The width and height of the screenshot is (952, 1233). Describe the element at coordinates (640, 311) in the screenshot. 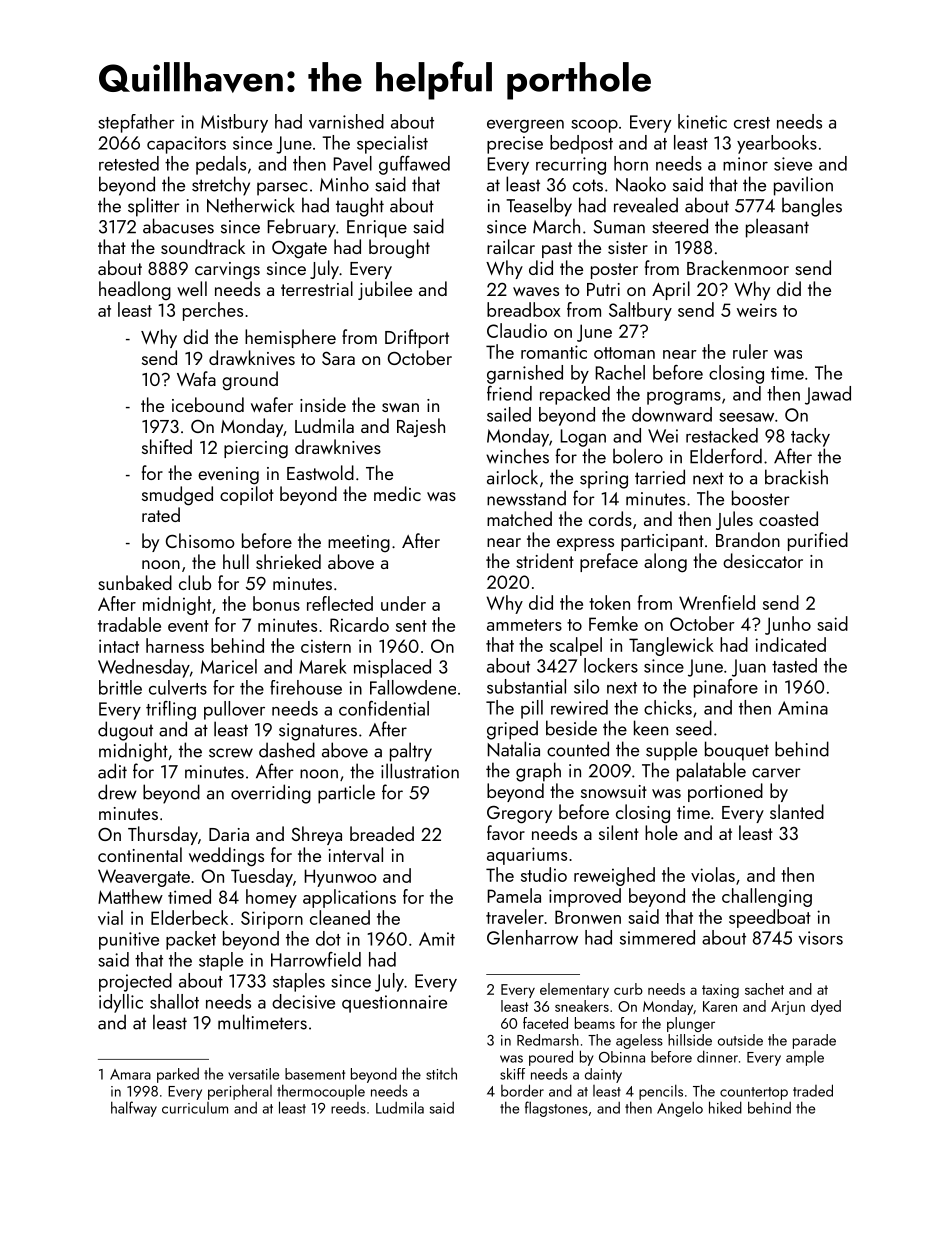

I see `Saltbury` at that location.
